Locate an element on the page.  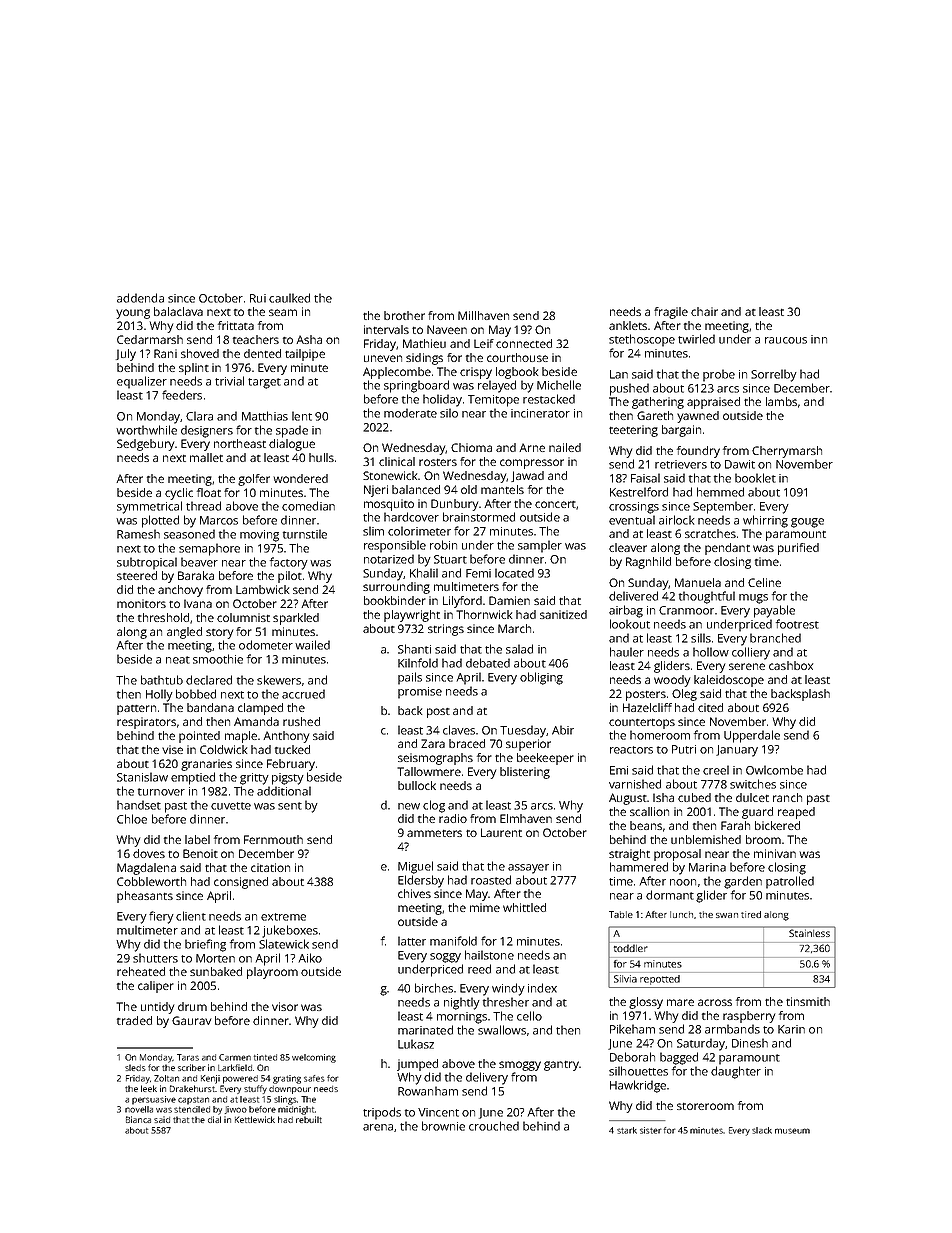
Chioma is located at coordinates (471, 447).
